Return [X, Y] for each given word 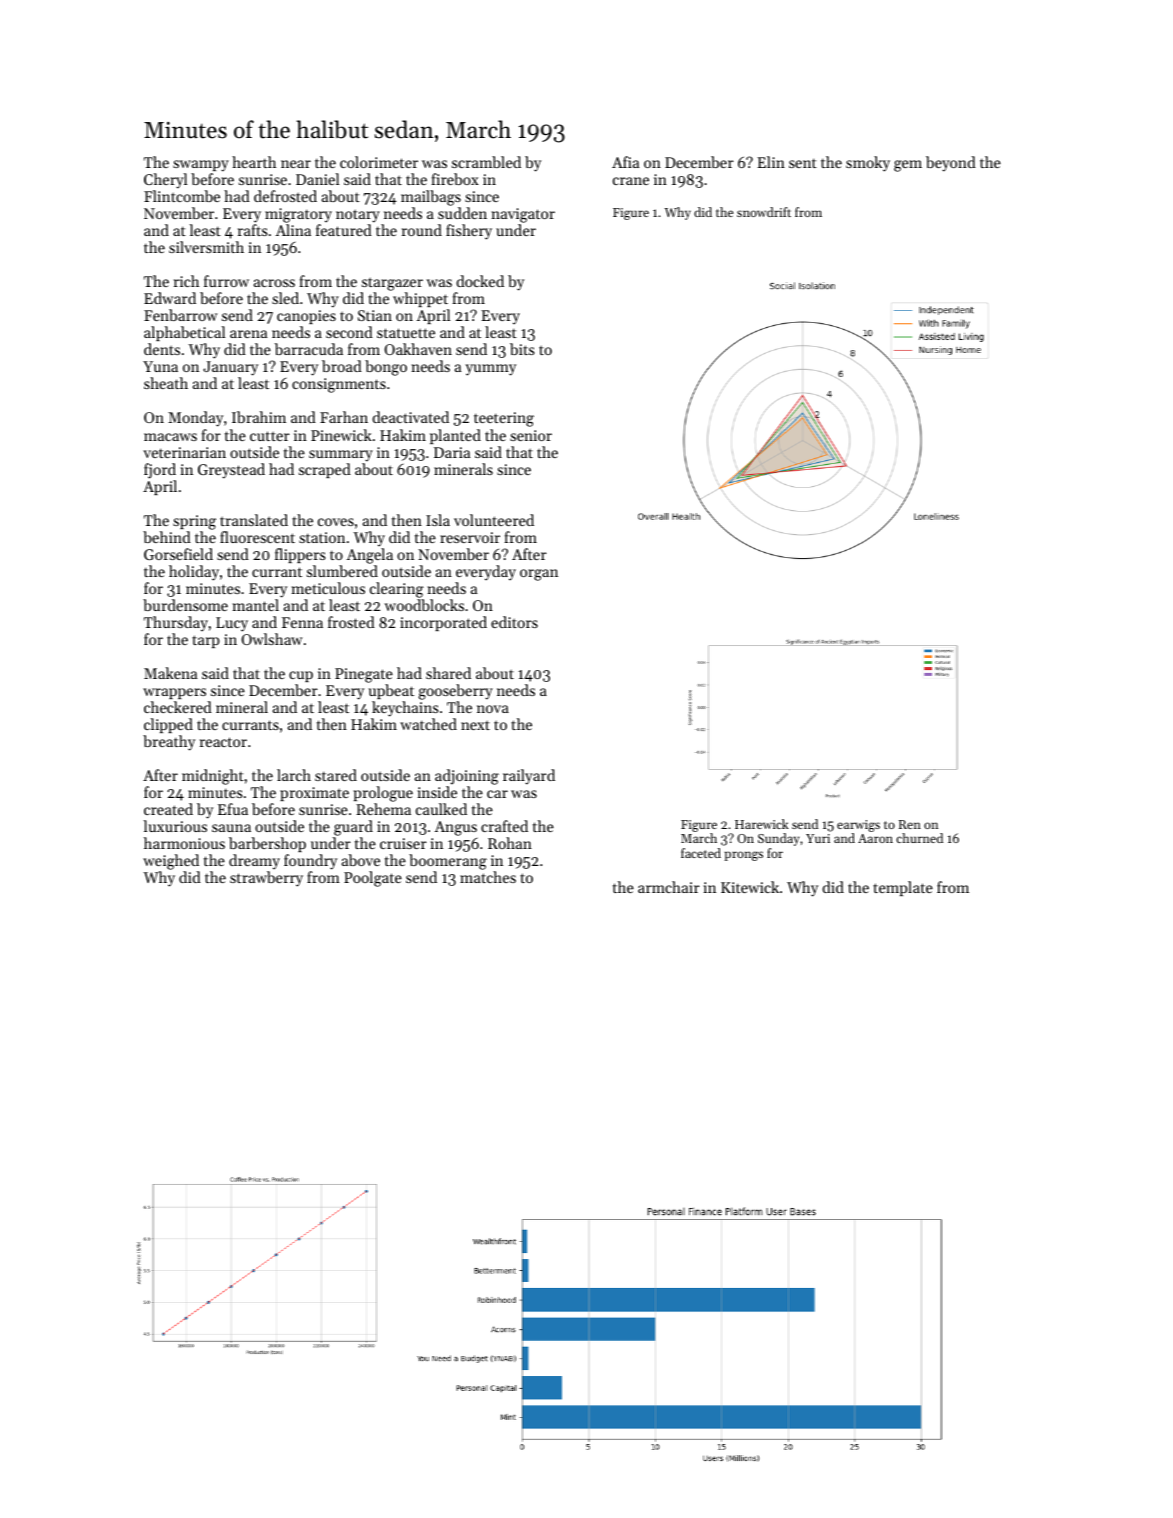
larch [294, 775]
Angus [455, 828]
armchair [669, 887]
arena [248, 334]
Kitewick [750, 887]
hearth [254, 162]
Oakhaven [418, 349]
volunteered [494, 520]
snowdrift [764, 212]
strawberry [266, 879]
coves [336, 522]
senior [531, 435]
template [903, 888]
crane [631, 181]
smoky [868, 164]
